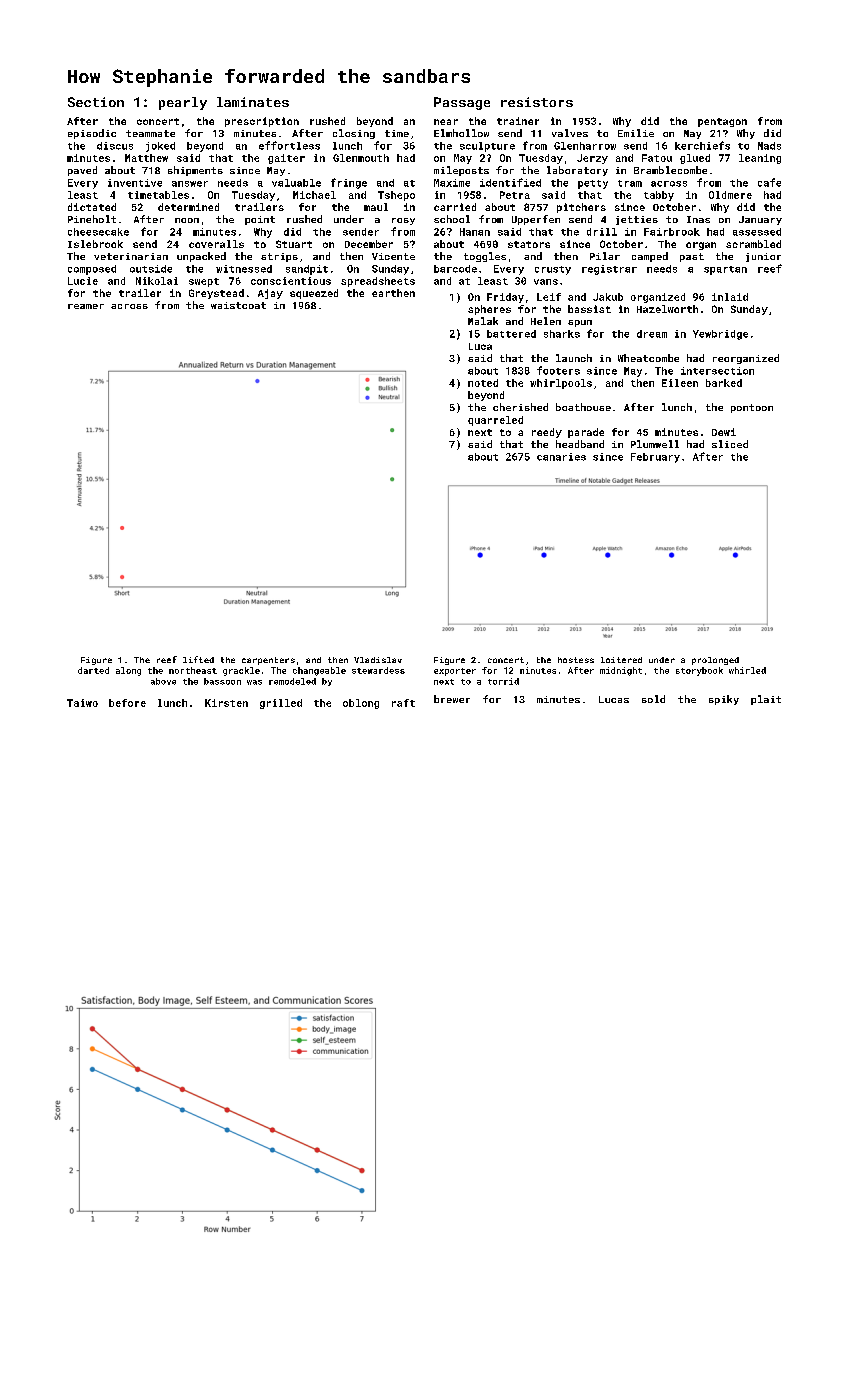  I want to click on Emilie, so click(636, 133).
